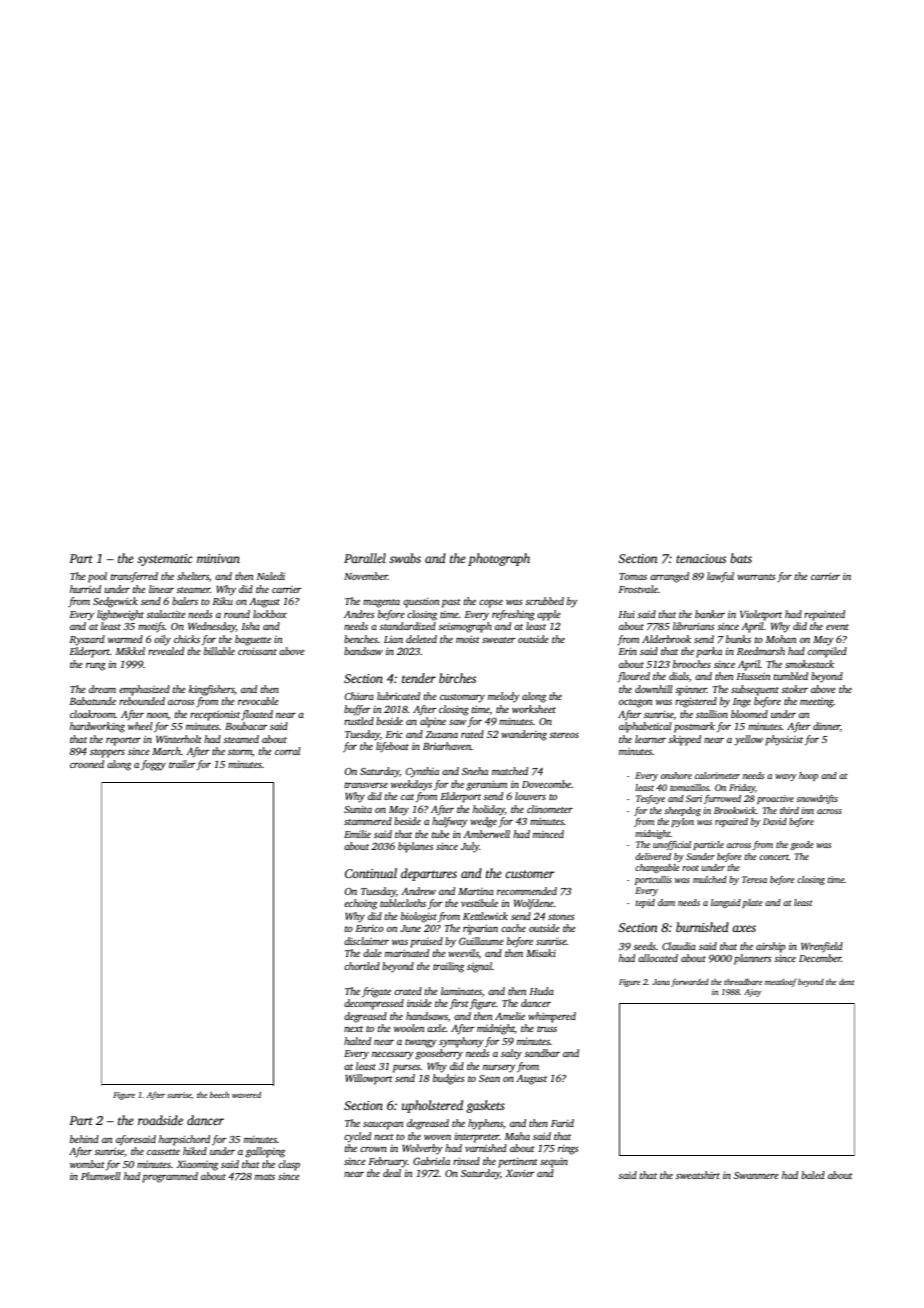  Describe the element at coordinates (357, 1041) in the image. I see `halted` at that location.
